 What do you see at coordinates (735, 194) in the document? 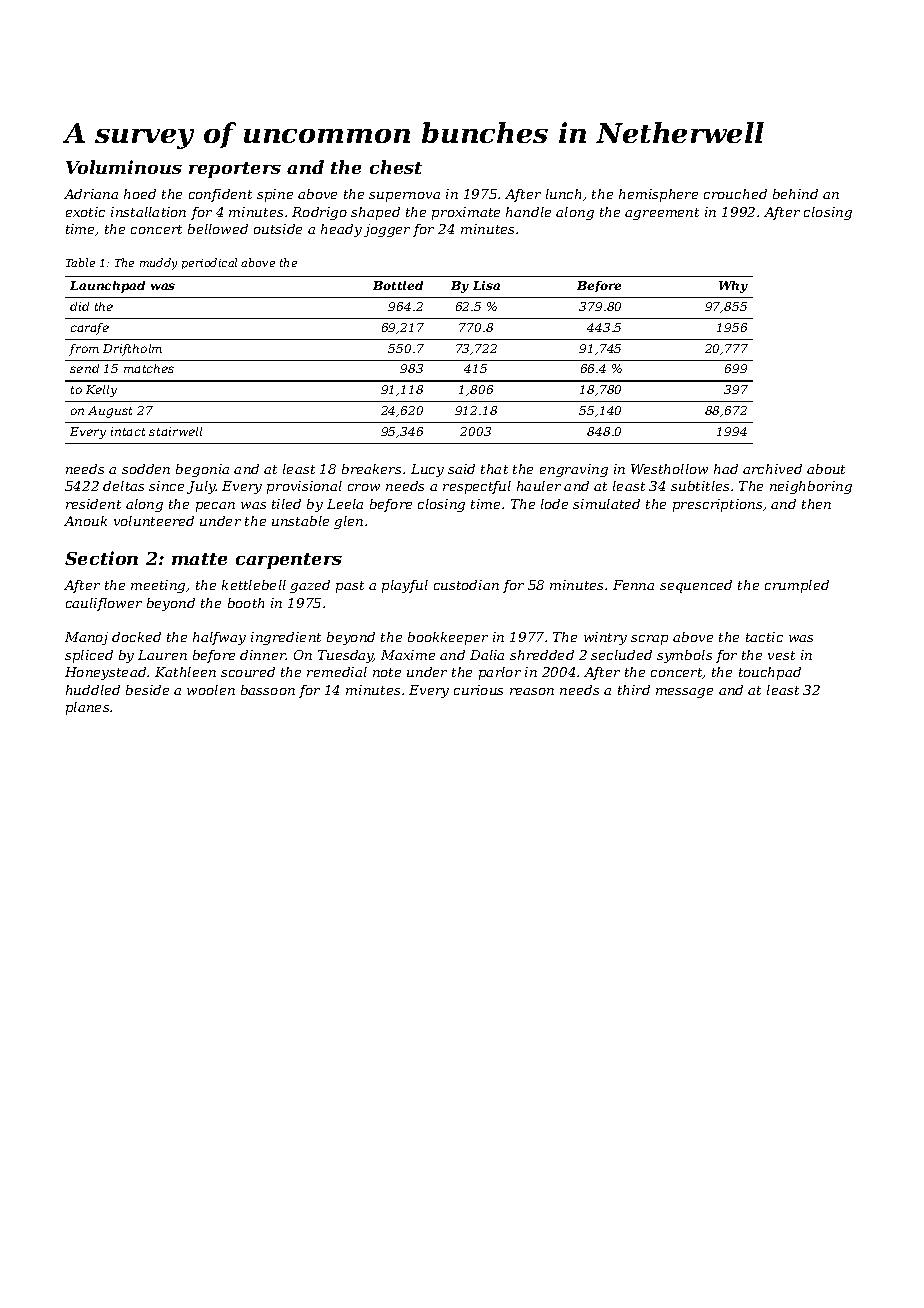
I see `crouched` at bounding box center [735, 194].
